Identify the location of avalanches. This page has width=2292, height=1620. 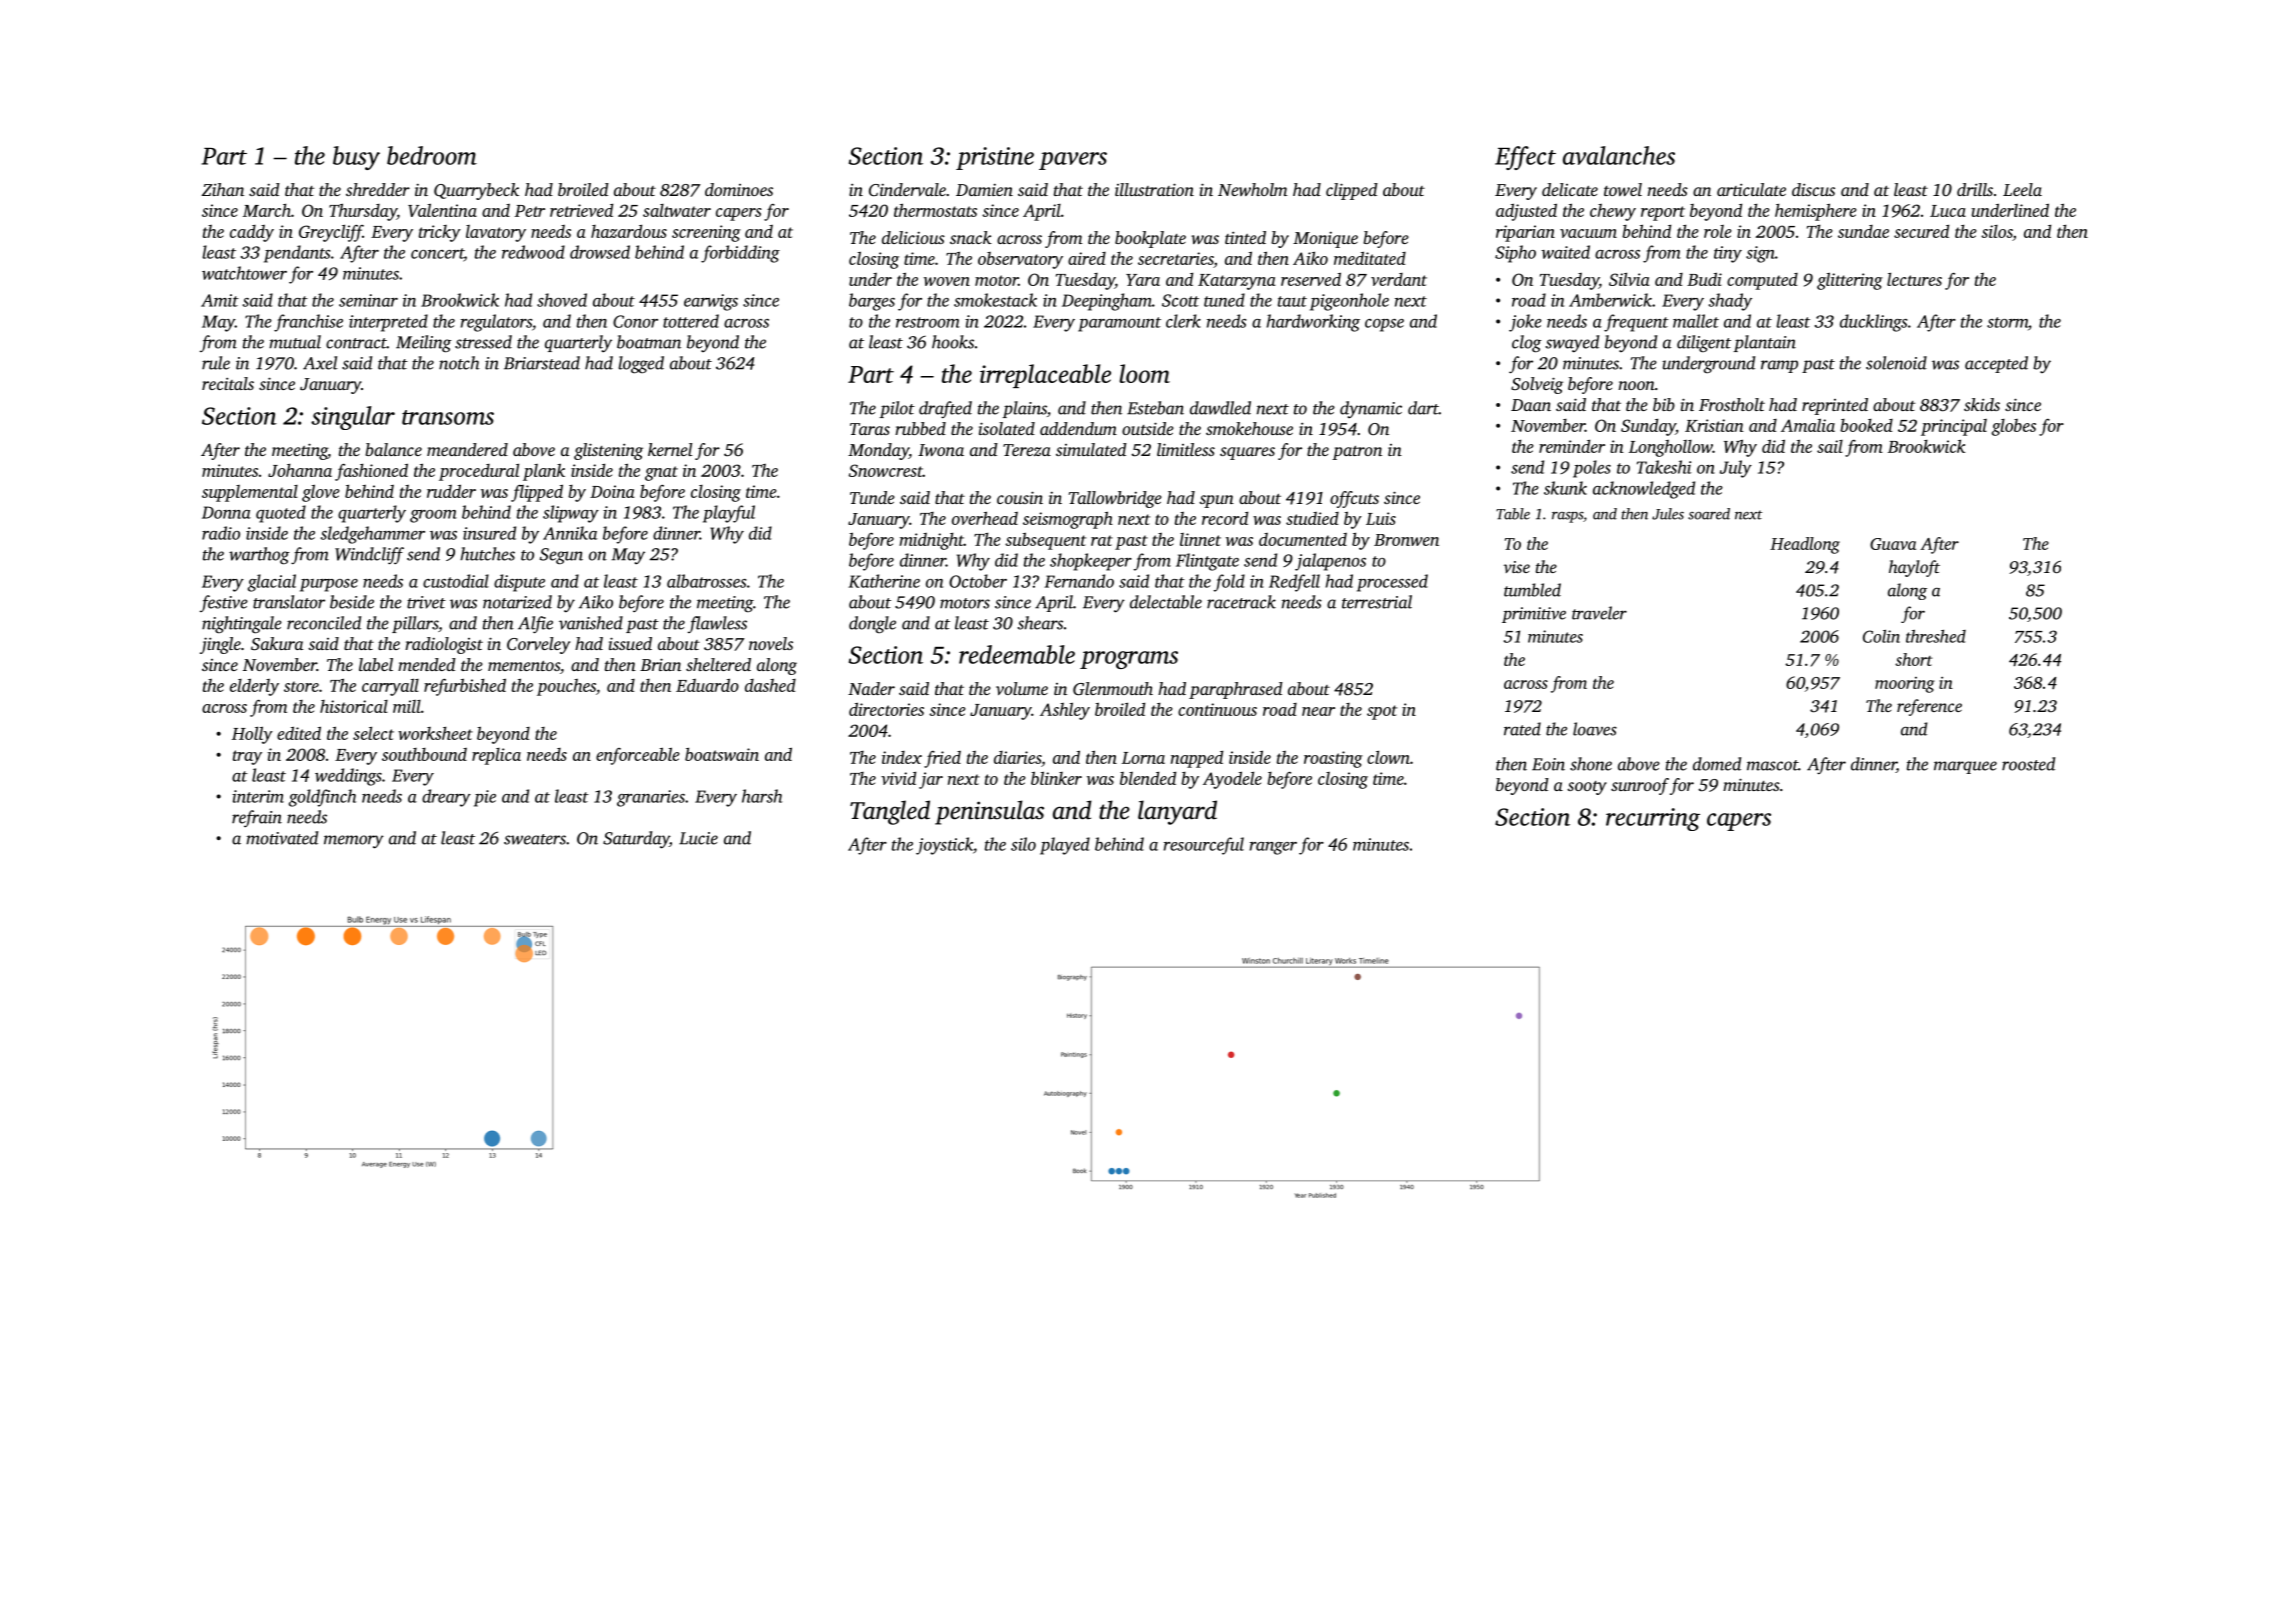
(1619, 155).
